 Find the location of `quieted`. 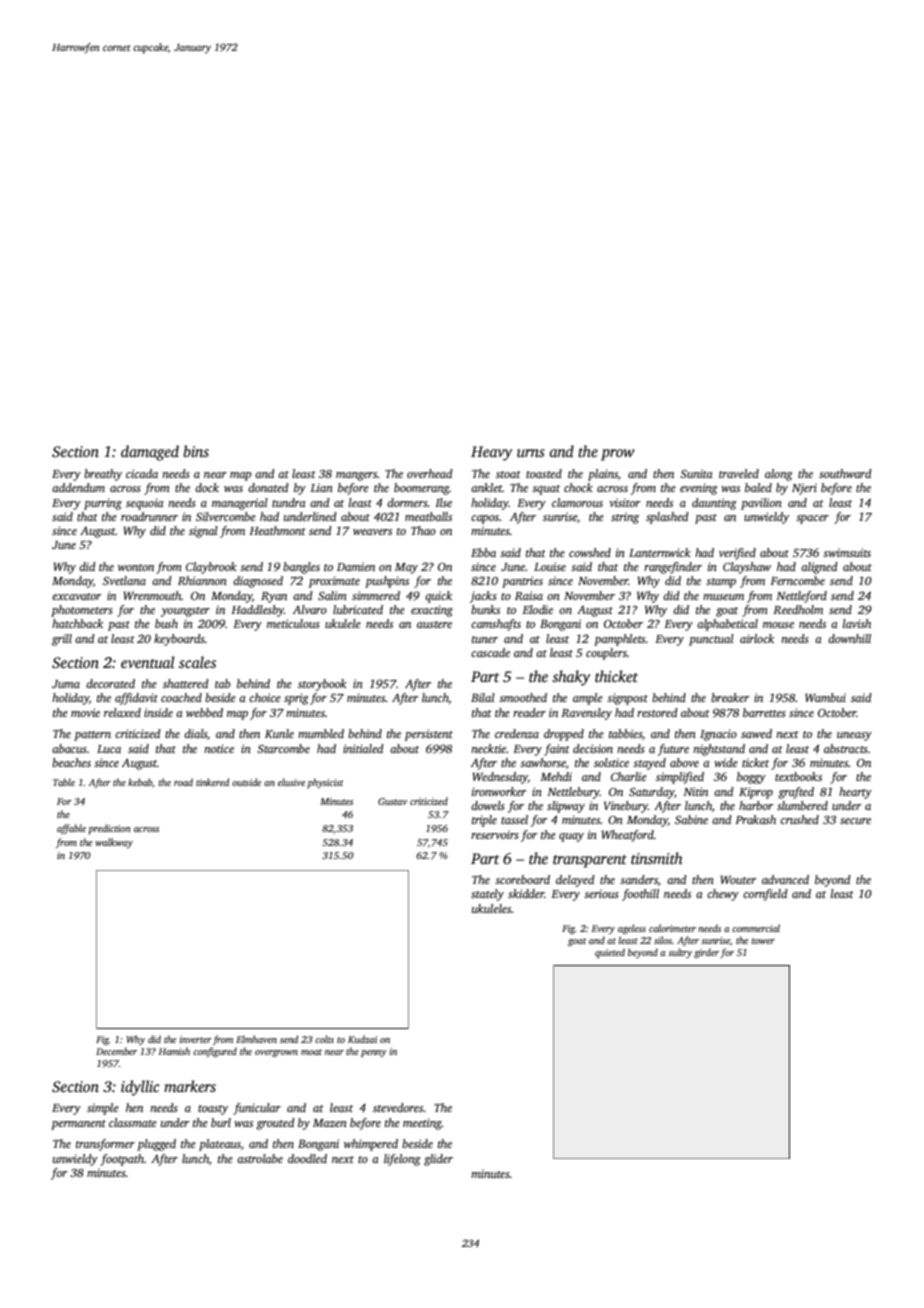

quieted is located at coordinates (610, 953).
